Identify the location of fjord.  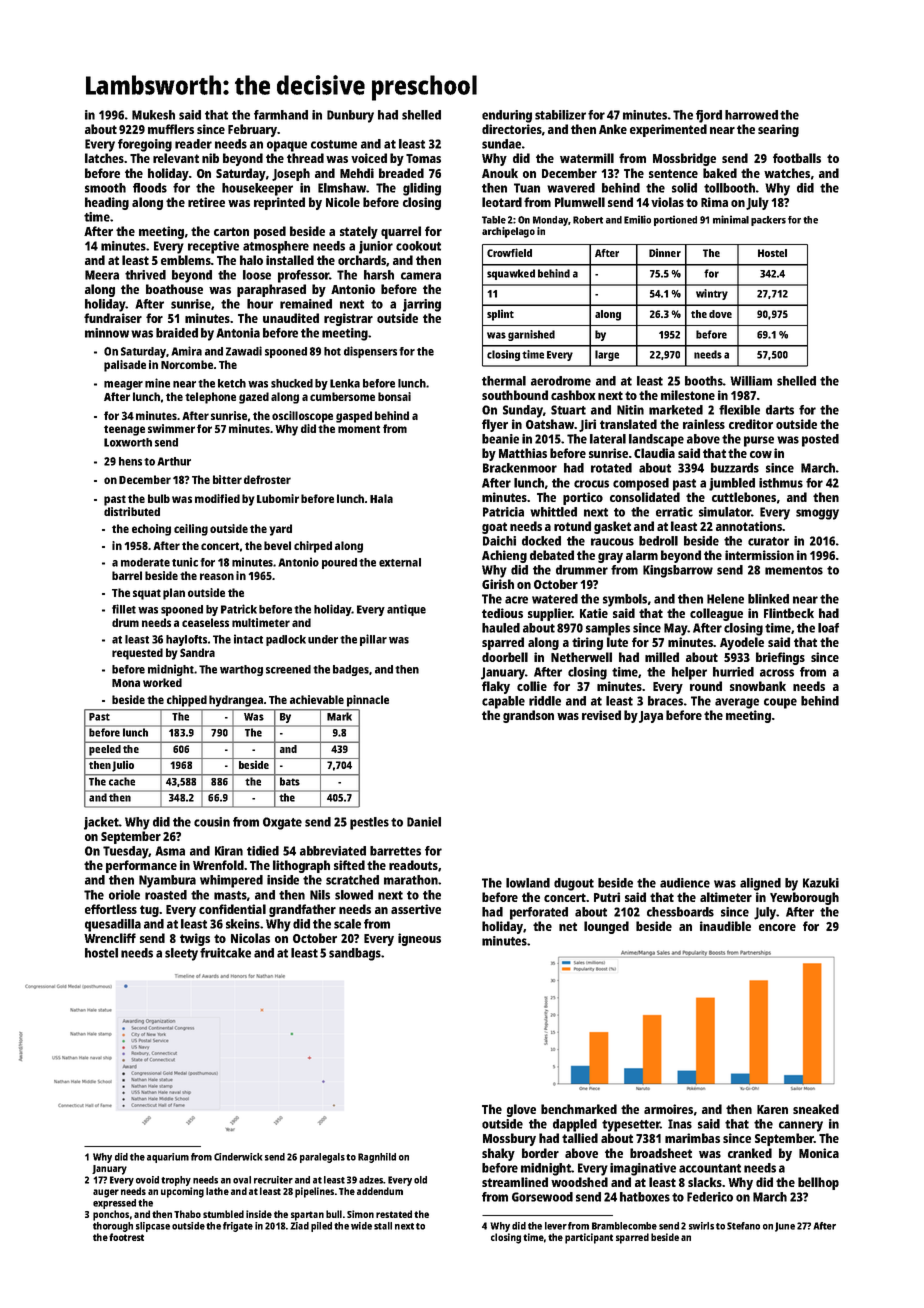
(709, 116).
